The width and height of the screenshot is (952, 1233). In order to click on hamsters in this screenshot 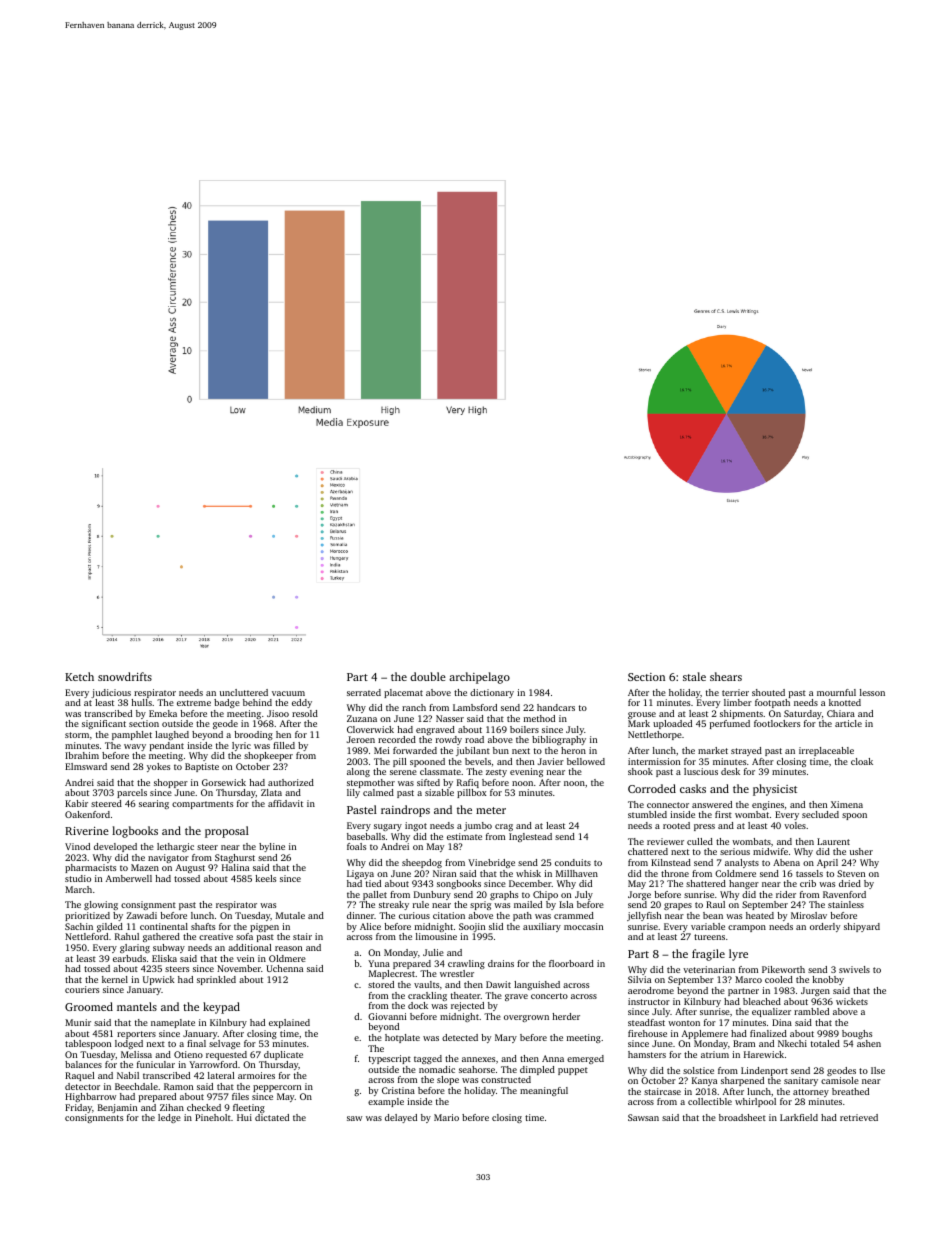, I will do `click(647, 1054)`.
